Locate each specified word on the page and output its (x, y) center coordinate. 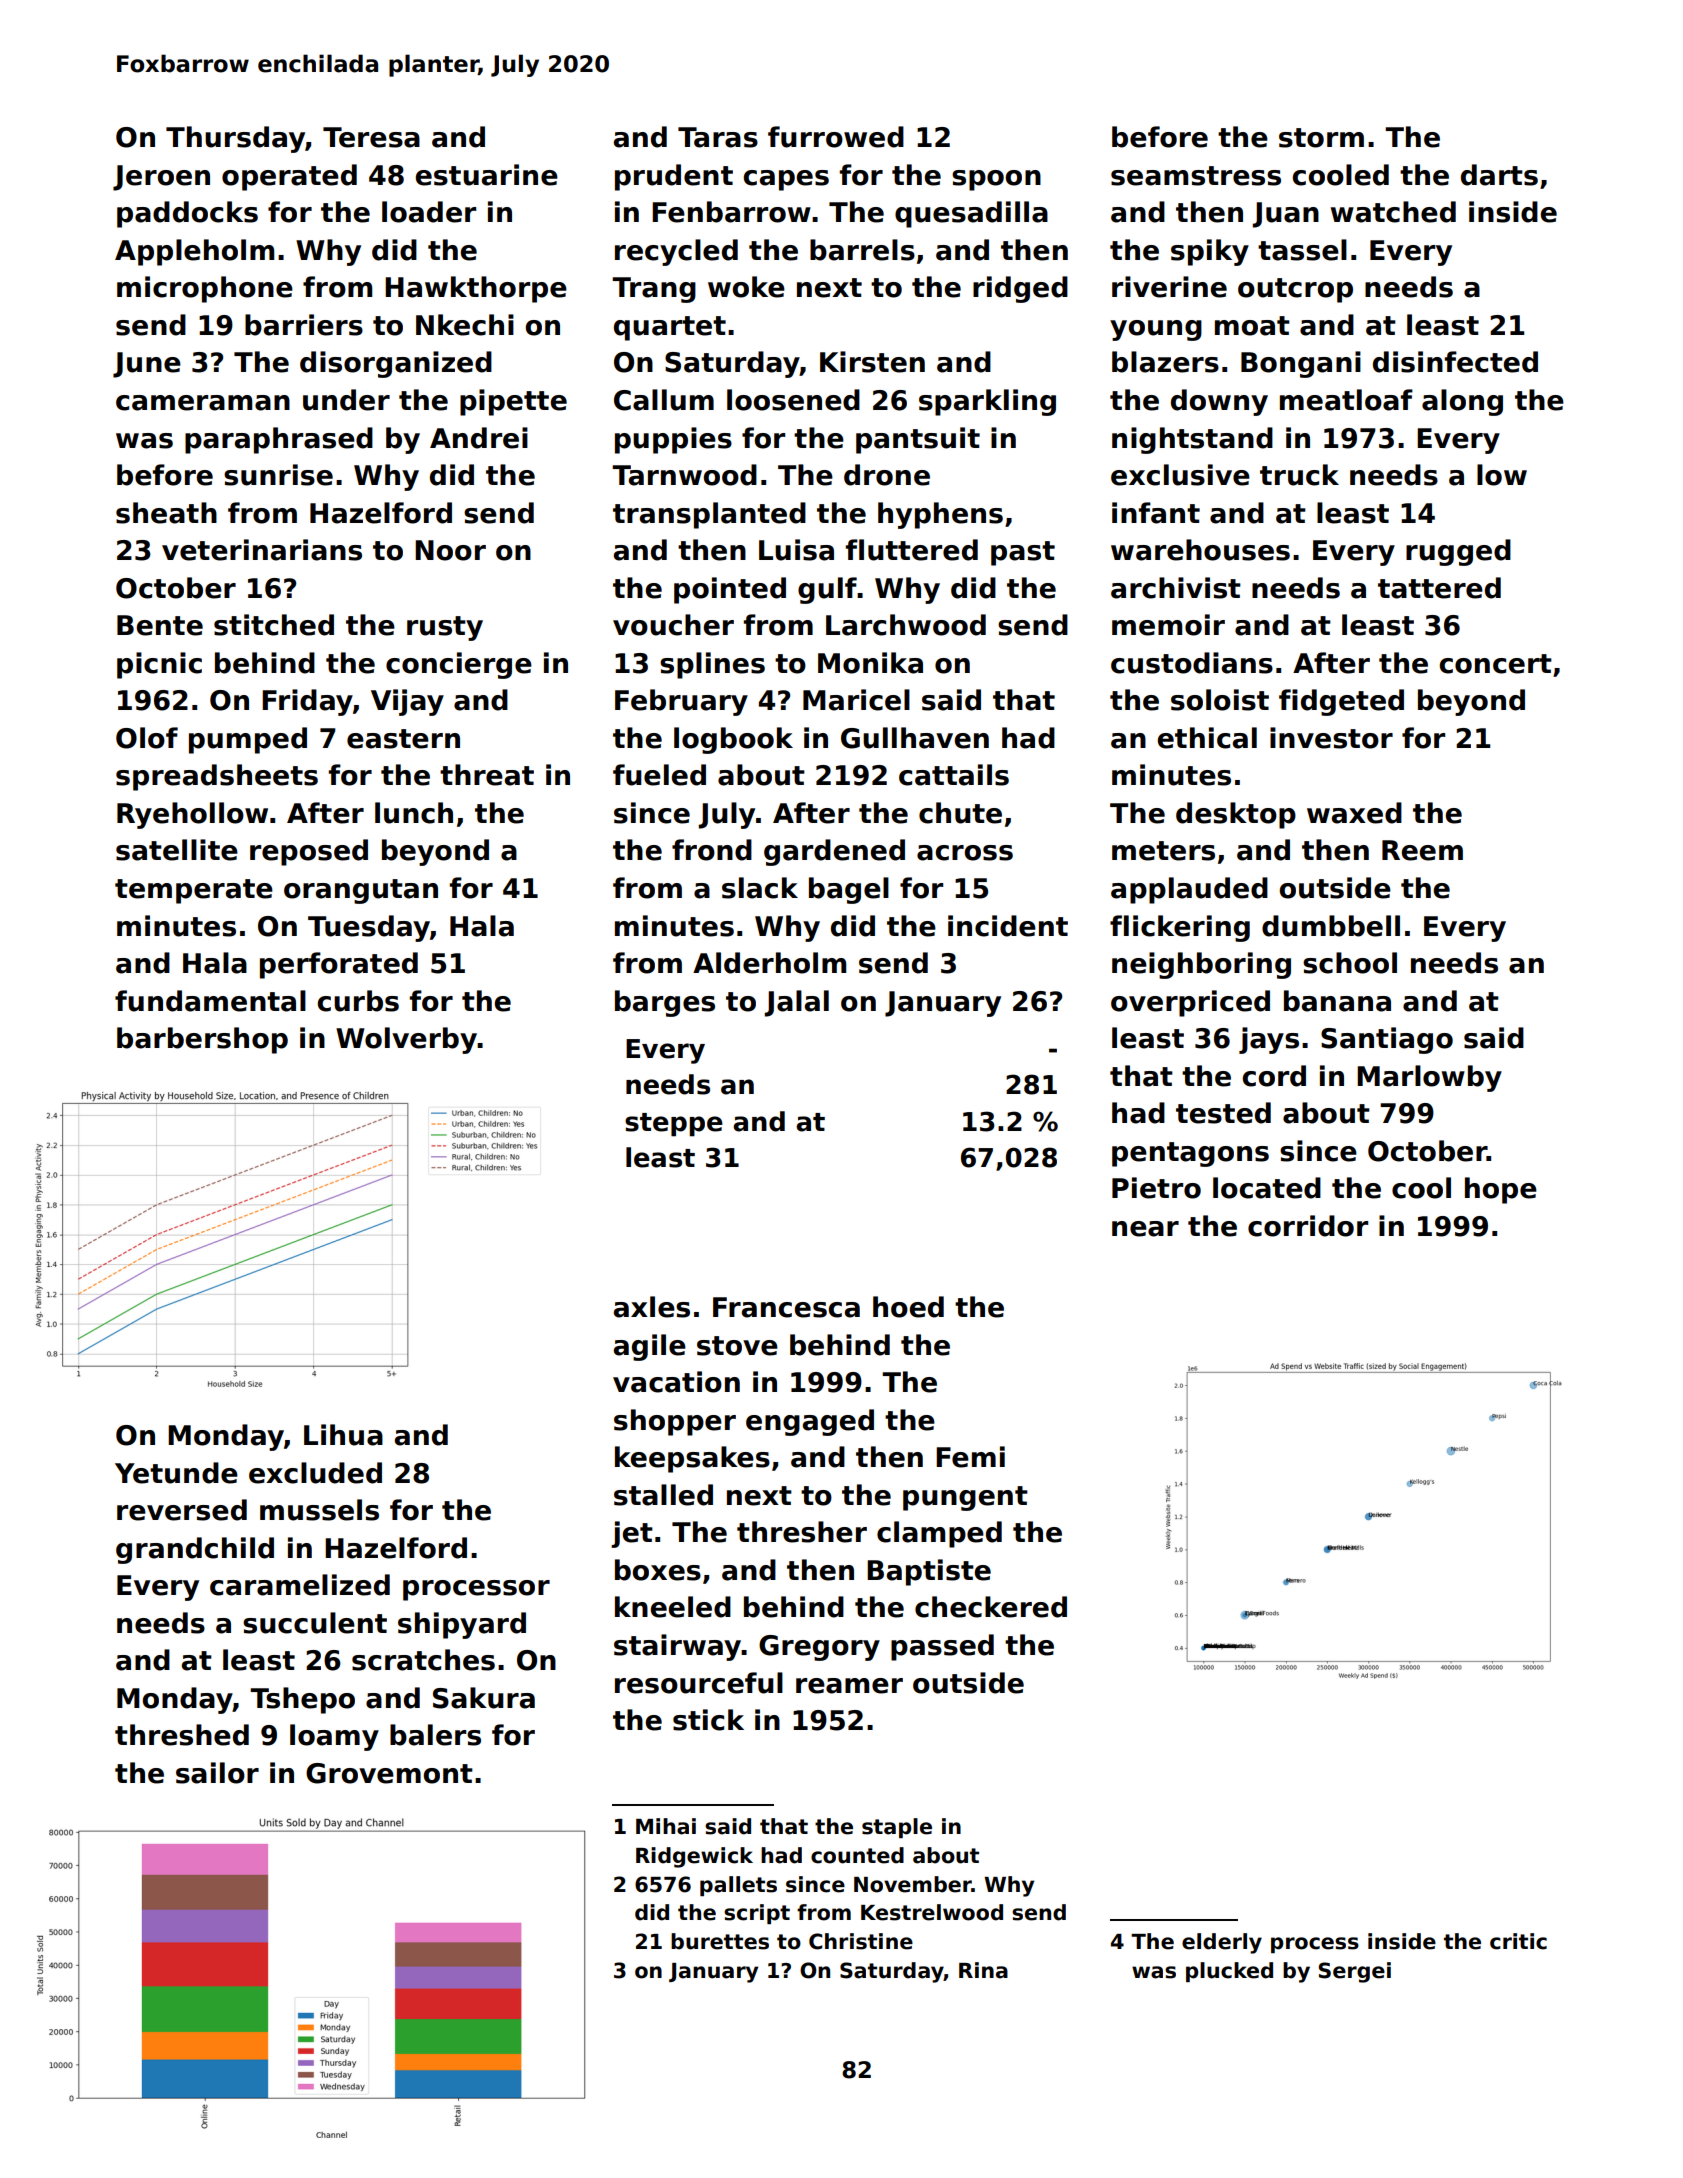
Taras (718, 137)
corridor (1308, 1226)
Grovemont (389, 1773)
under (346, 400)
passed (942, 1647)
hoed (908, 1307)
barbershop (202, 1040)
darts (1499, 175)
